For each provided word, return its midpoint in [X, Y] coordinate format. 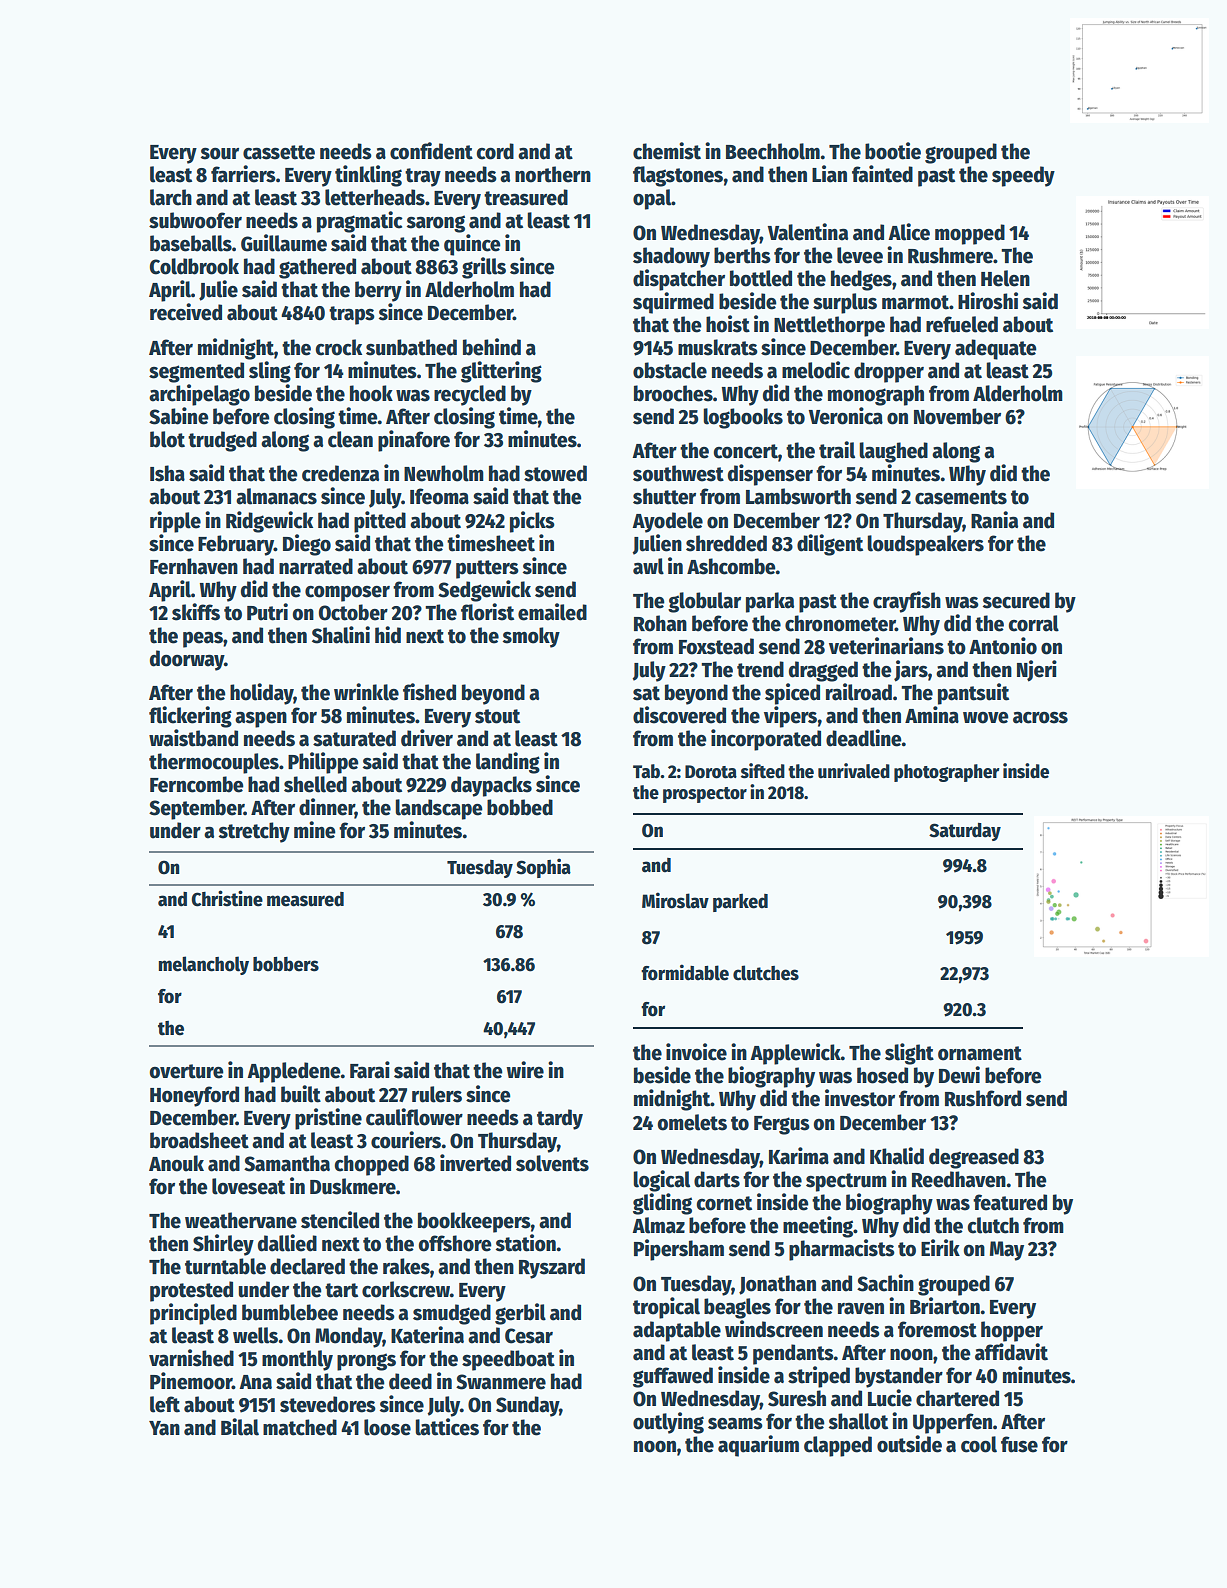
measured [305, 899]
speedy [1023, 176]
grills [484, 268]
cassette [279, 152]
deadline [864, 738]
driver [427, 738]
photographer [947, 773]
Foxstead [716, 646]
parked [740, 903]
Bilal [240, 1427]
